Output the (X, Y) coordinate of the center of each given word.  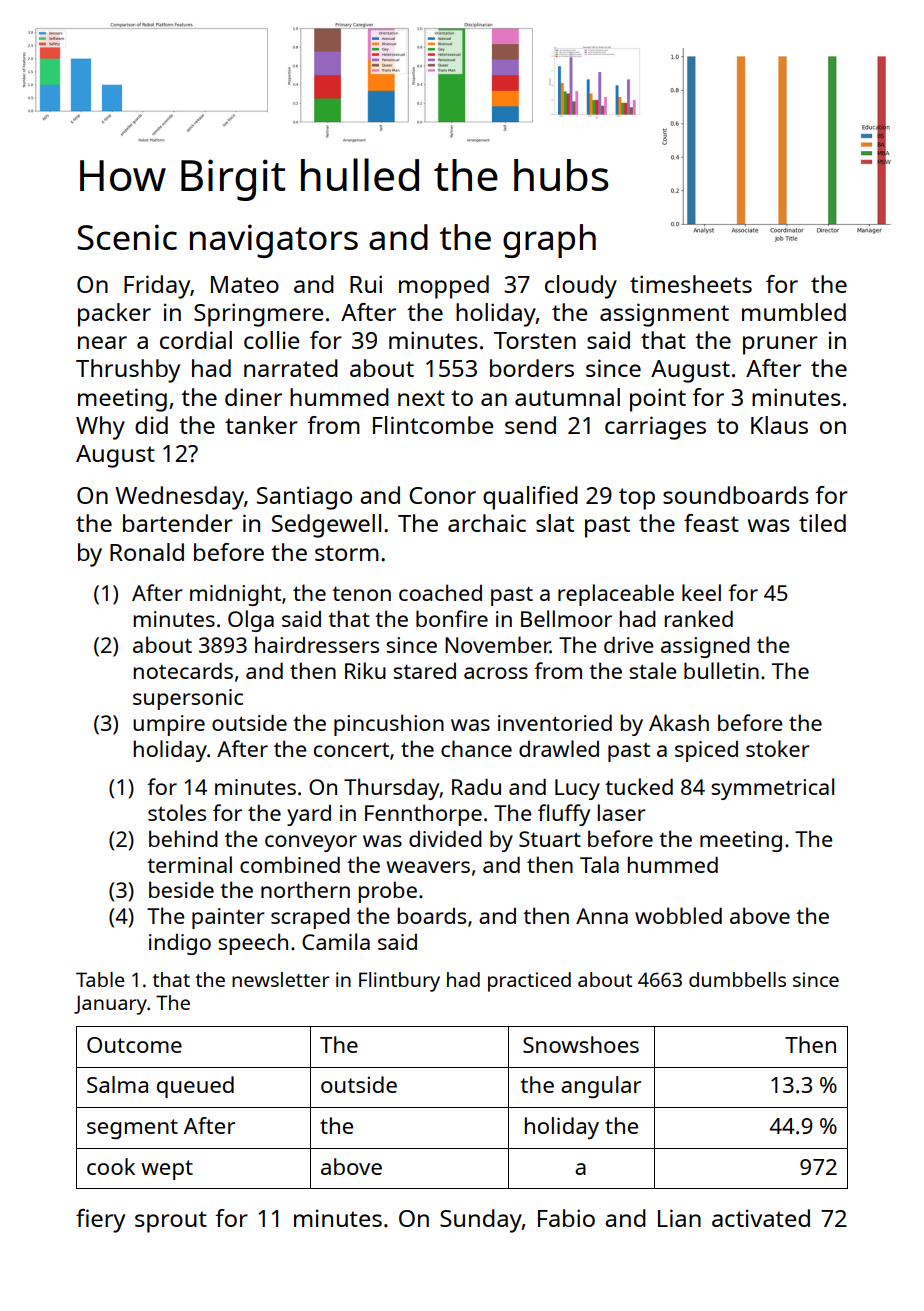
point (658, 400)
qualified (530, 498)
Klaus (779, 425)
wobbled (678, 915)
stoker (778, 748)
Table (100, 979)
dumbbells (737, 979)
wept (167, 1170)
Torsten (535, 340)
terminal (189, 864)
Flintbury (399, 982)
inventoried (555, 722)
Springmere (258, 315)
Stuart (550, 839)
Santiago (304, 498)
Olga (251, 621)
